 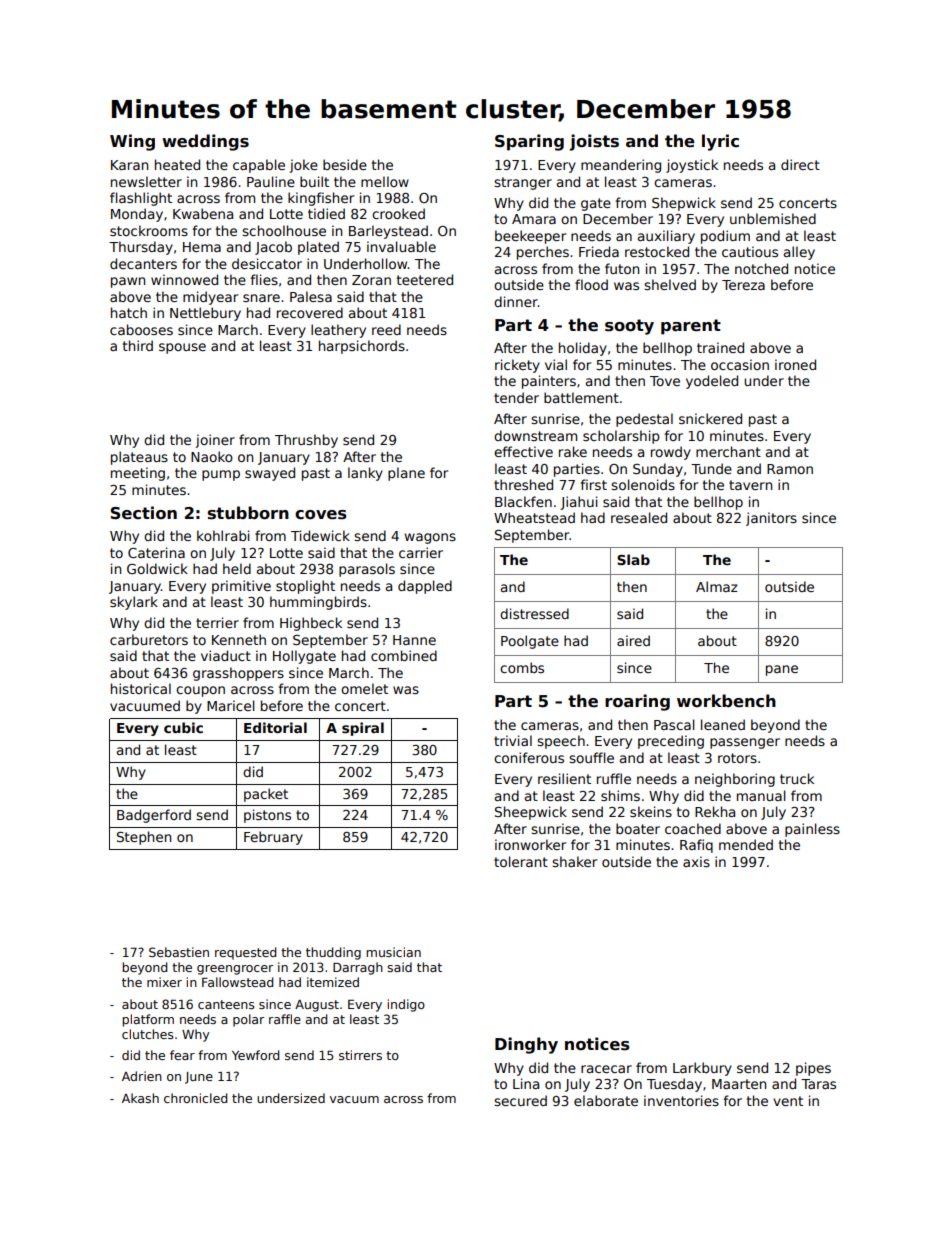 What do you see at coordinates (141, 688) in the screenshot?
I see `historical` at bounding box center [141, 688].
